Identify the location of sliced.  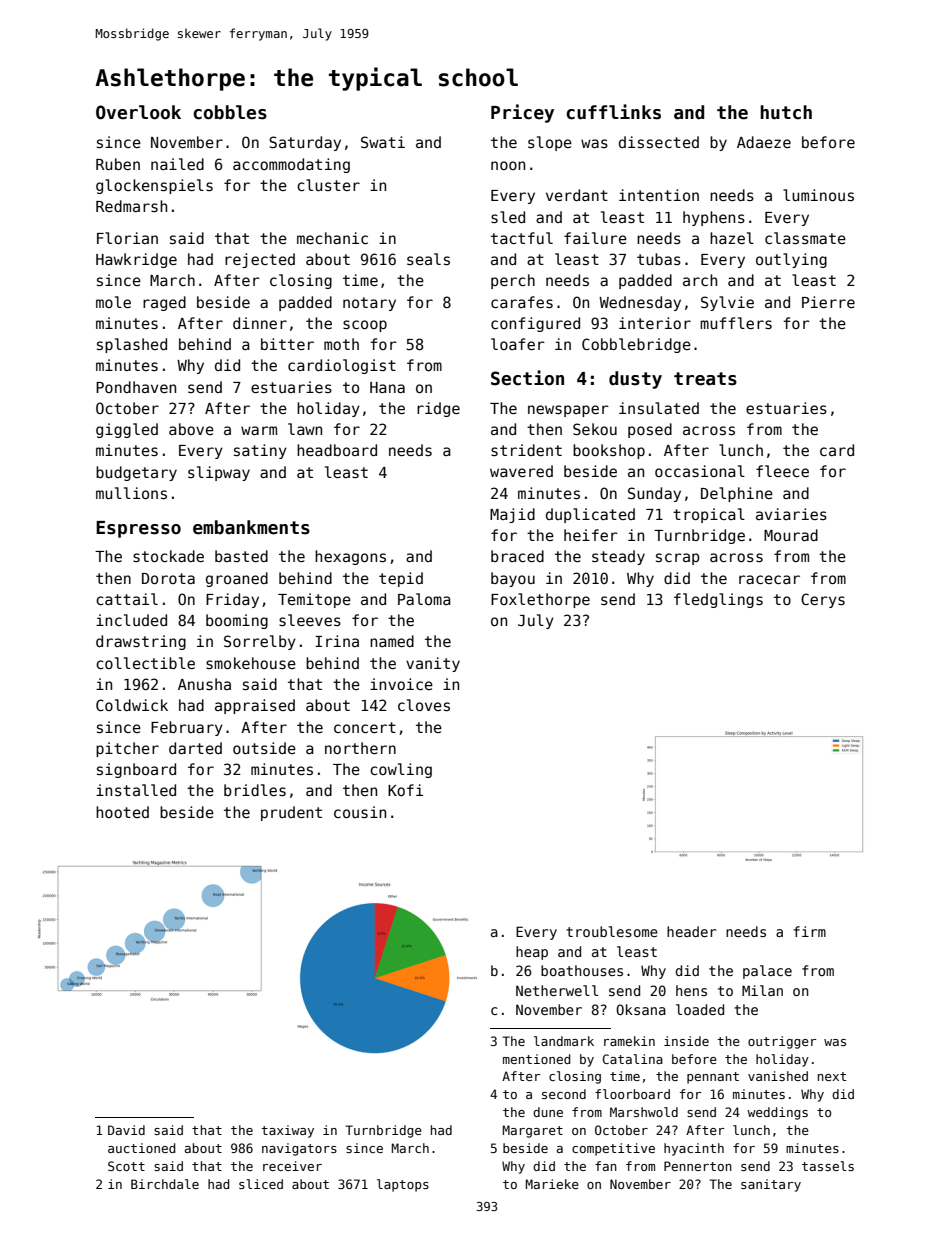
(261, 1184).
